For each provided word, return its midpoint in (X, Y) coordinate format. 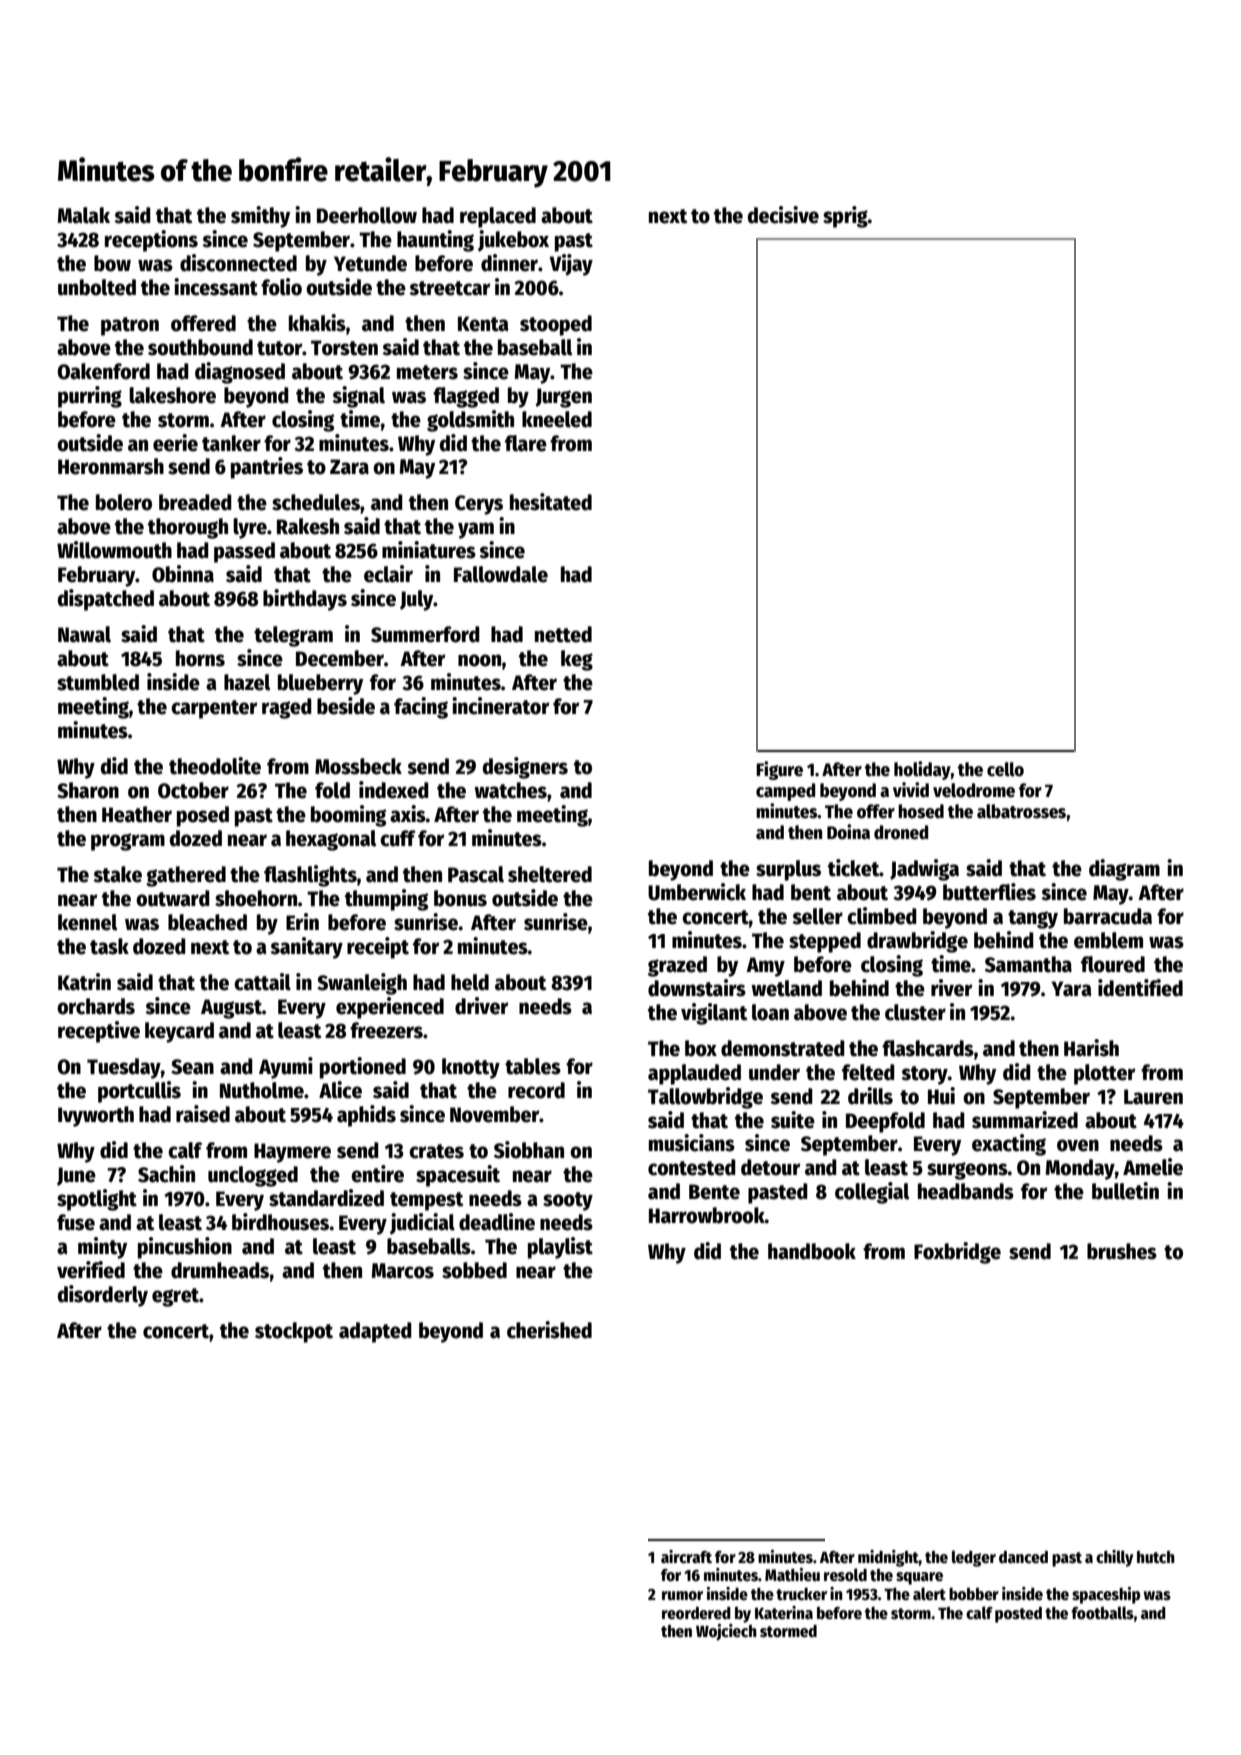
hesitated (551, 502)
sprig (845, 217)
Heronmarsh (111, 466)
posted (1018, 1615)
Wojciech (726, 1632)
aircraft (686, 1556)
